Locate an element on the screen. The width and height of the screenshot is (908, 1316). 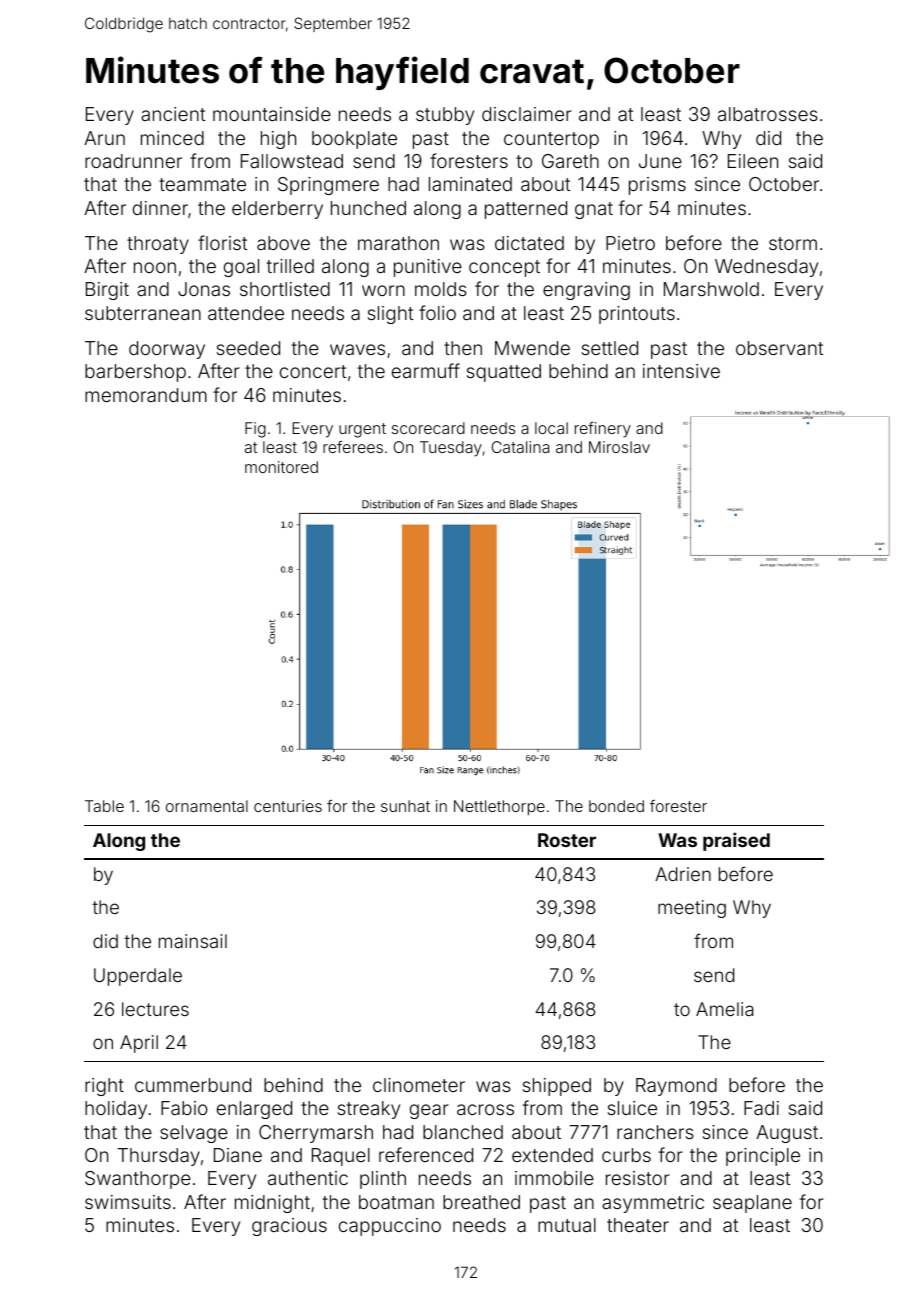
clinometer is located at coordinates (419, 1085).
